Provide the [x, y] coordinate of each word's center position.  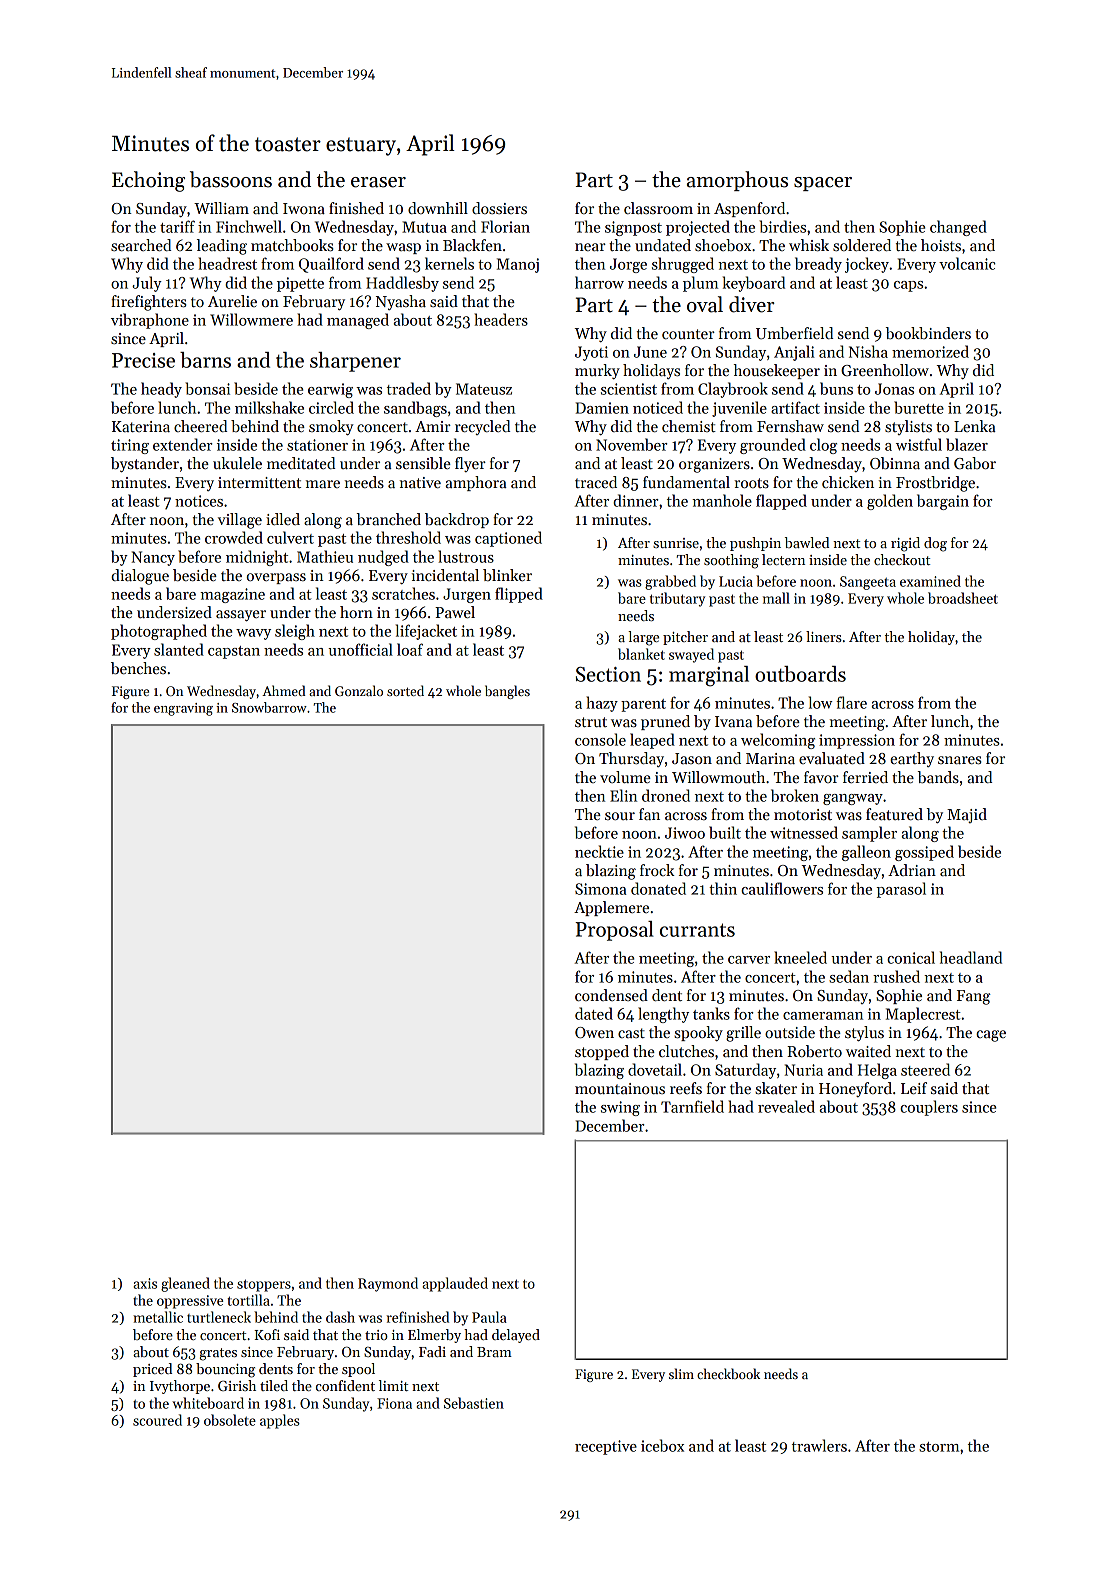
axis [145, 1283]
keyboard [754, 284]
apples [280, 1421]
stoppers [264, 1285]
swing [620, 1108]
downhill [438, 208]
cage [991, 1036]
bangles [507, 692]
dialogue [140, 577]
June [650, 352]
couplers [929, 1108]
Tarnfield [692, 1106]
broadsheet [963, 598]
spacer [823, 184]
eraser [378, 182]
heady [161, 390]
